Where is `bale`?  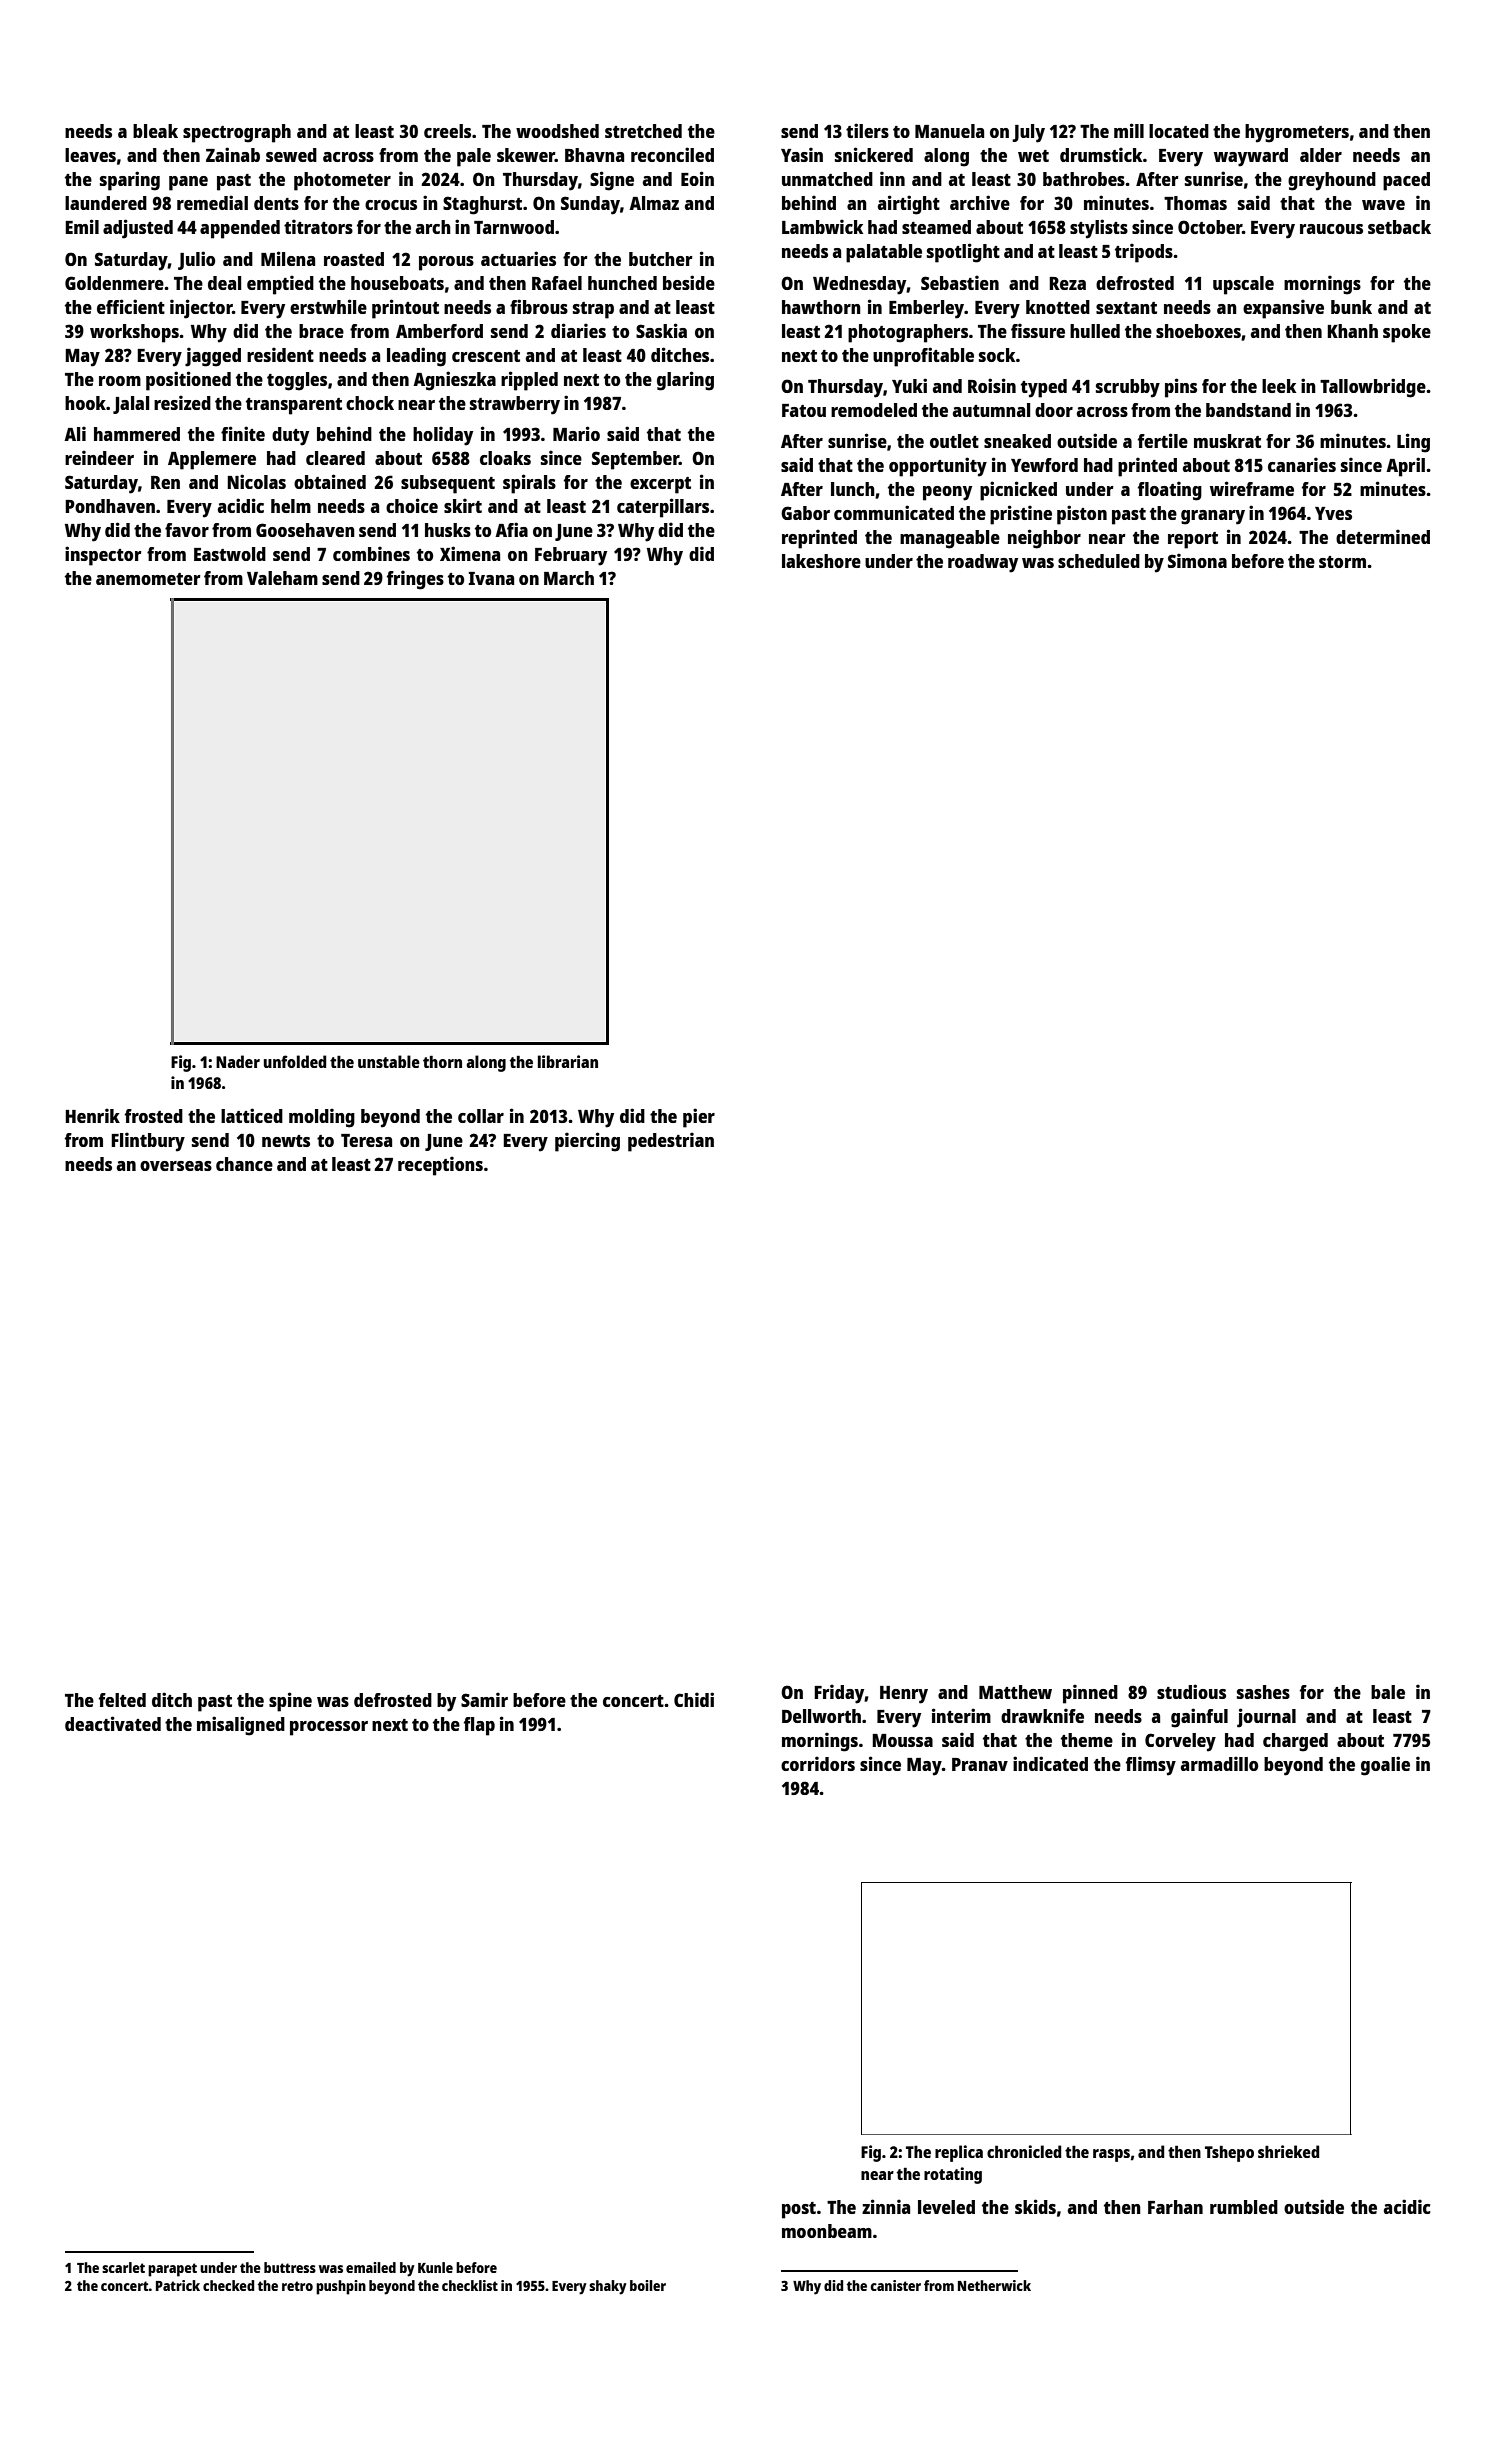
bale is located at coordinates (1388, 1692).
